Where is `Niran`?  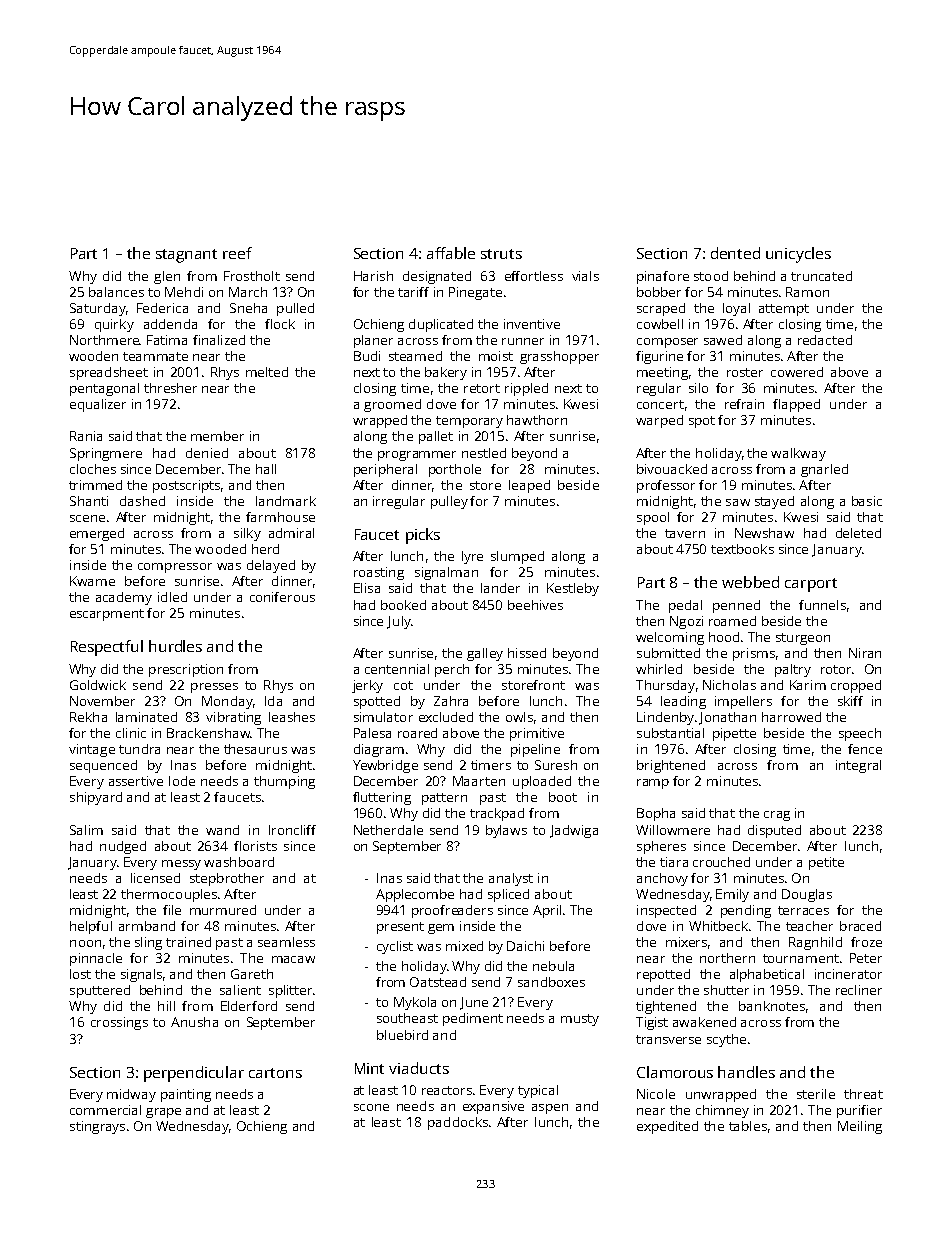 Niran is located at coordinates (865, 653).
